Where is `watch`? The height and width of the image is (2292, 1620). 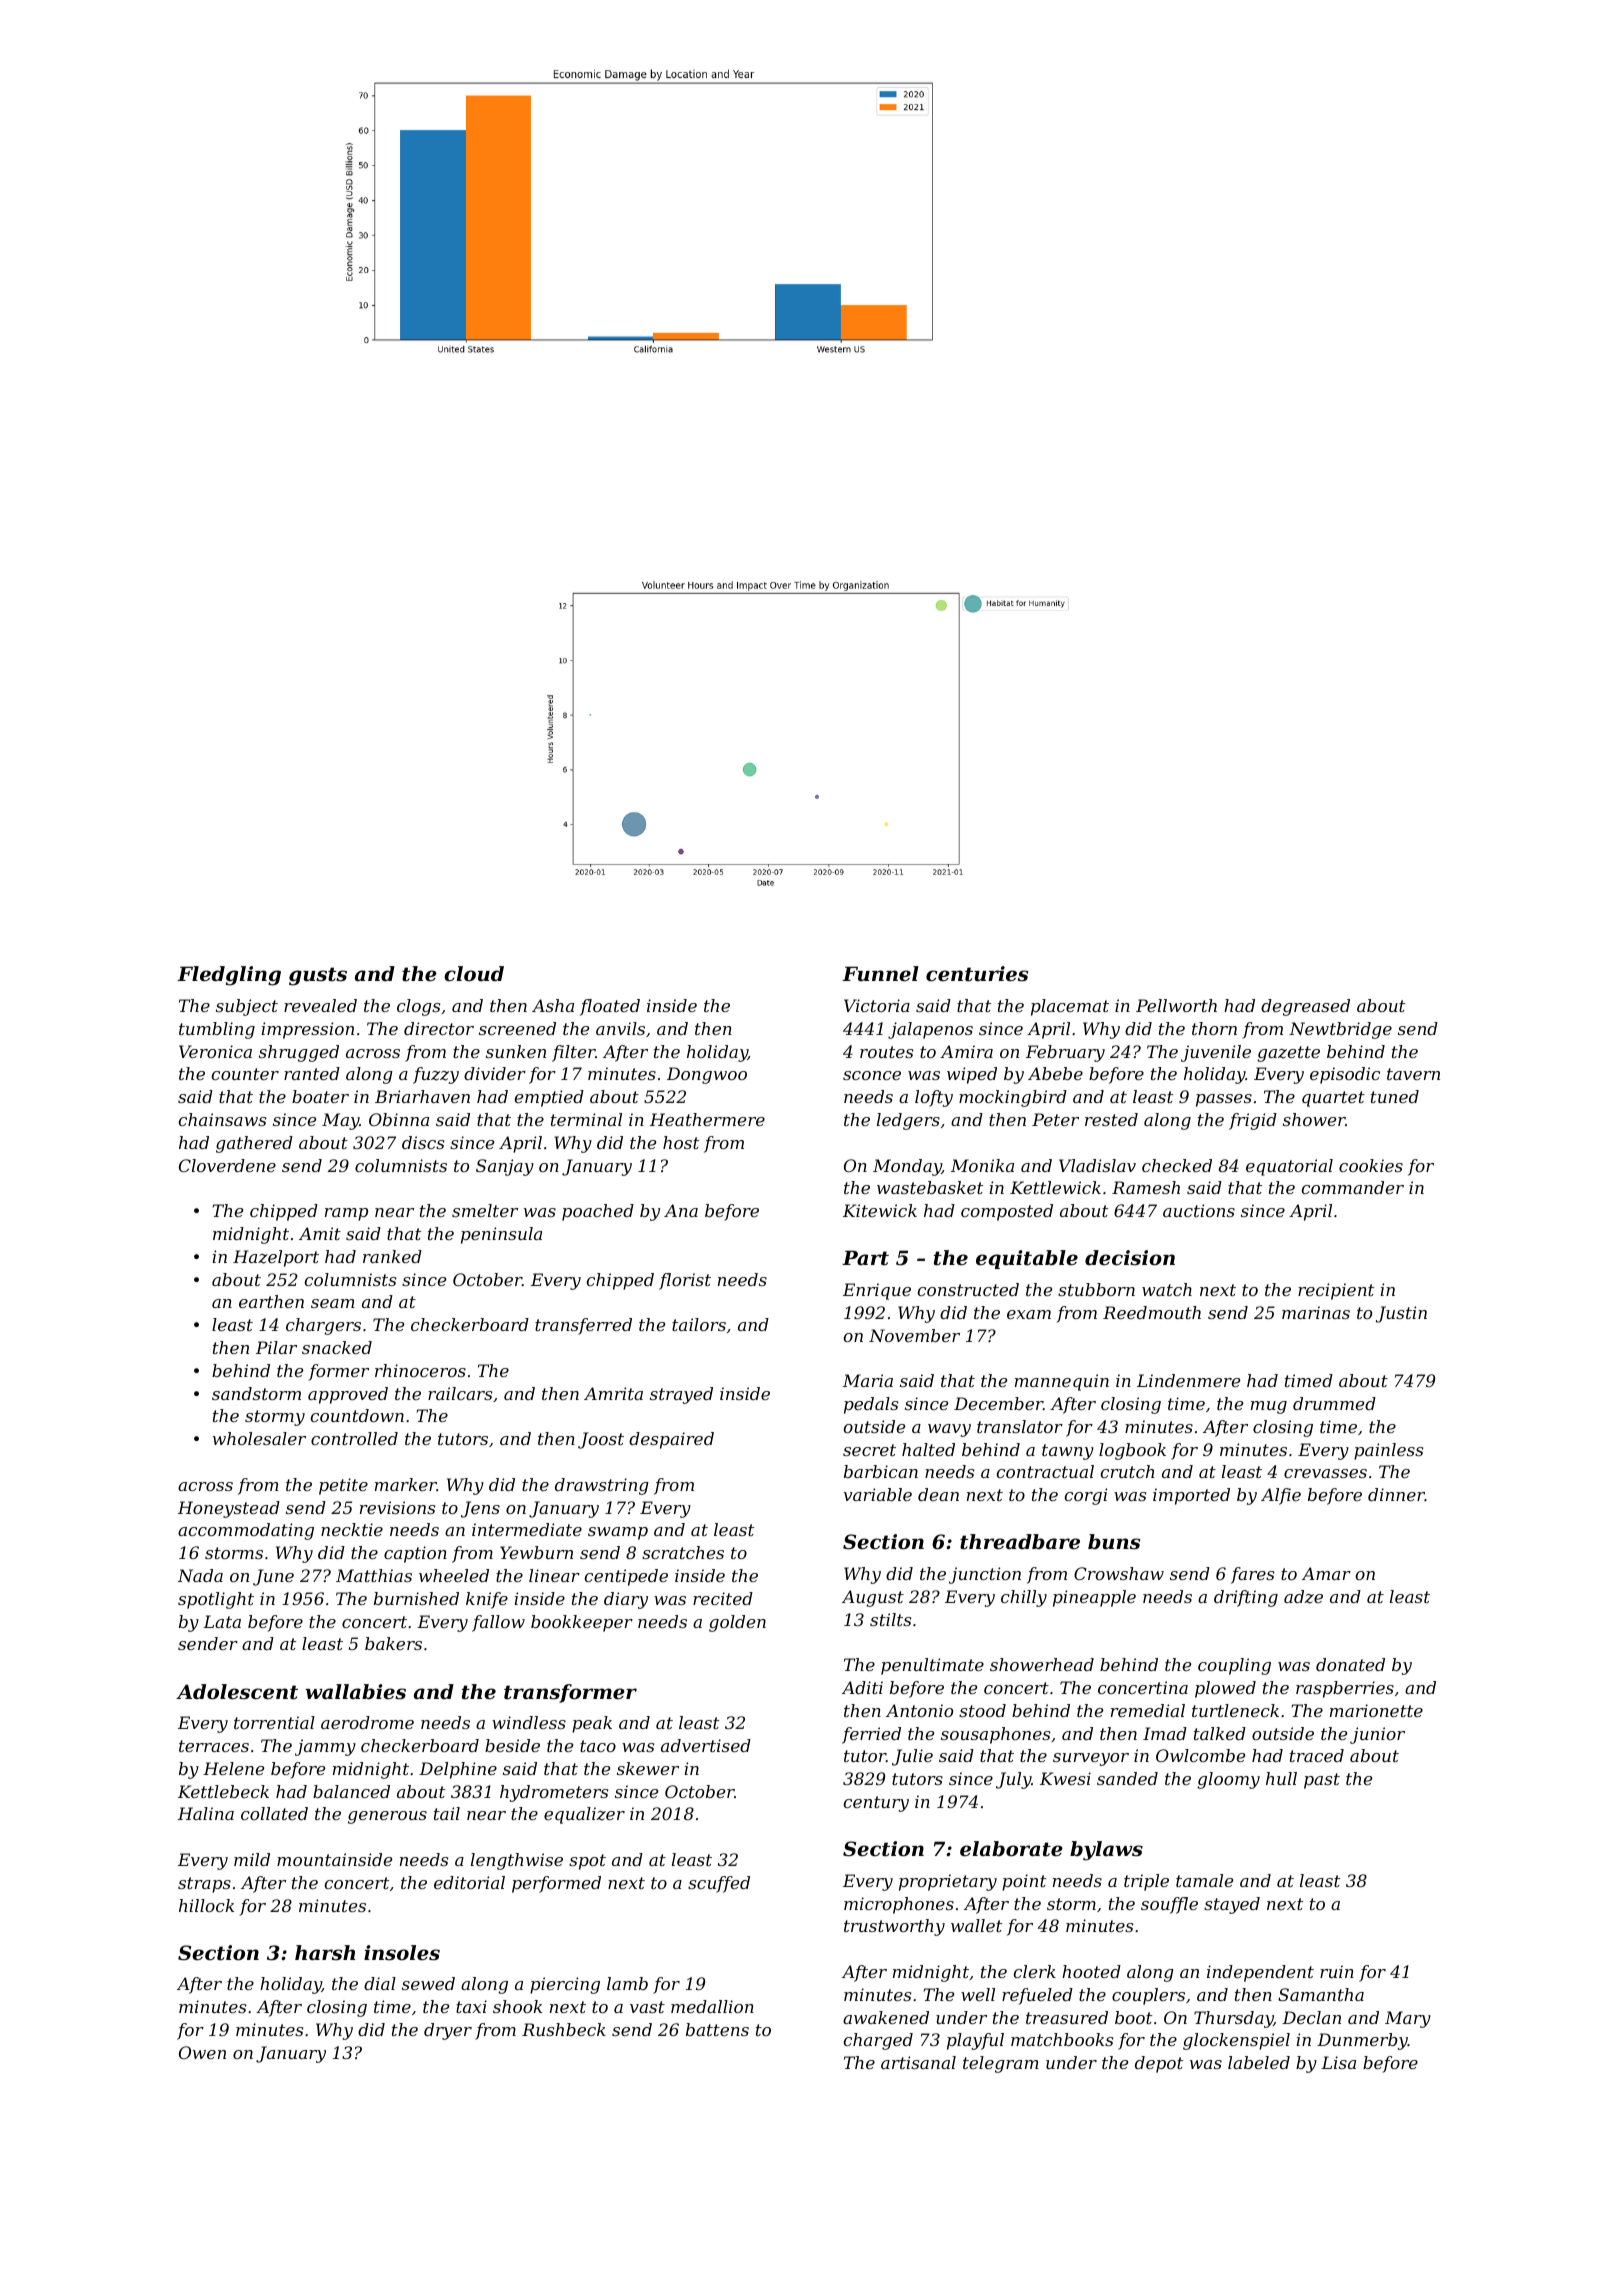 watch is located at coordinates (1167, 1289).
